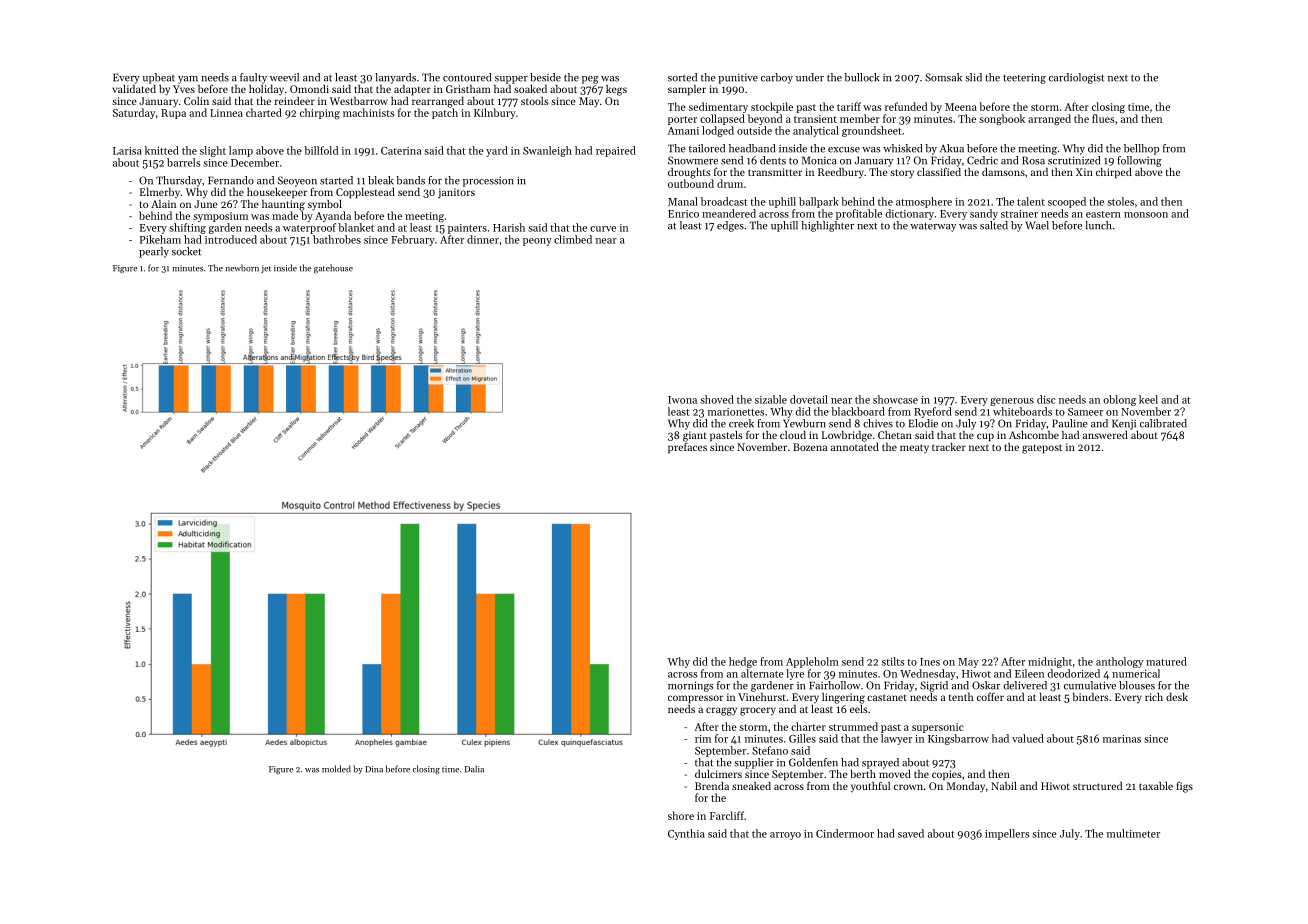 This screenshot has height=924, width=1308. Describe the element at coordinates (1050, 662) in the screenshot. I see `midnight` at that location.
